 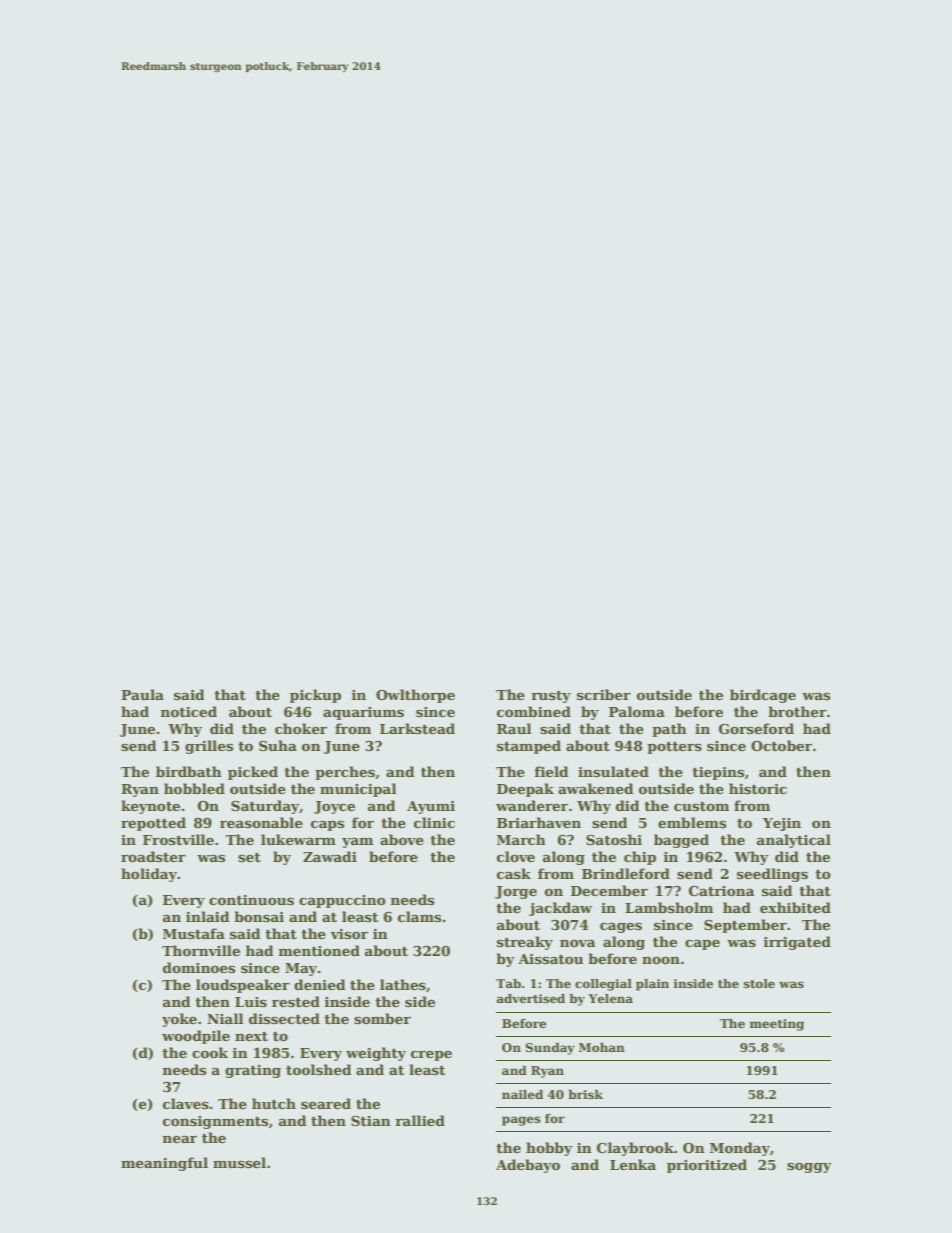 What do you see at coordinates (528, 1166) in the page?
I see `Adebayo` at bounding box center [528, 1166].
